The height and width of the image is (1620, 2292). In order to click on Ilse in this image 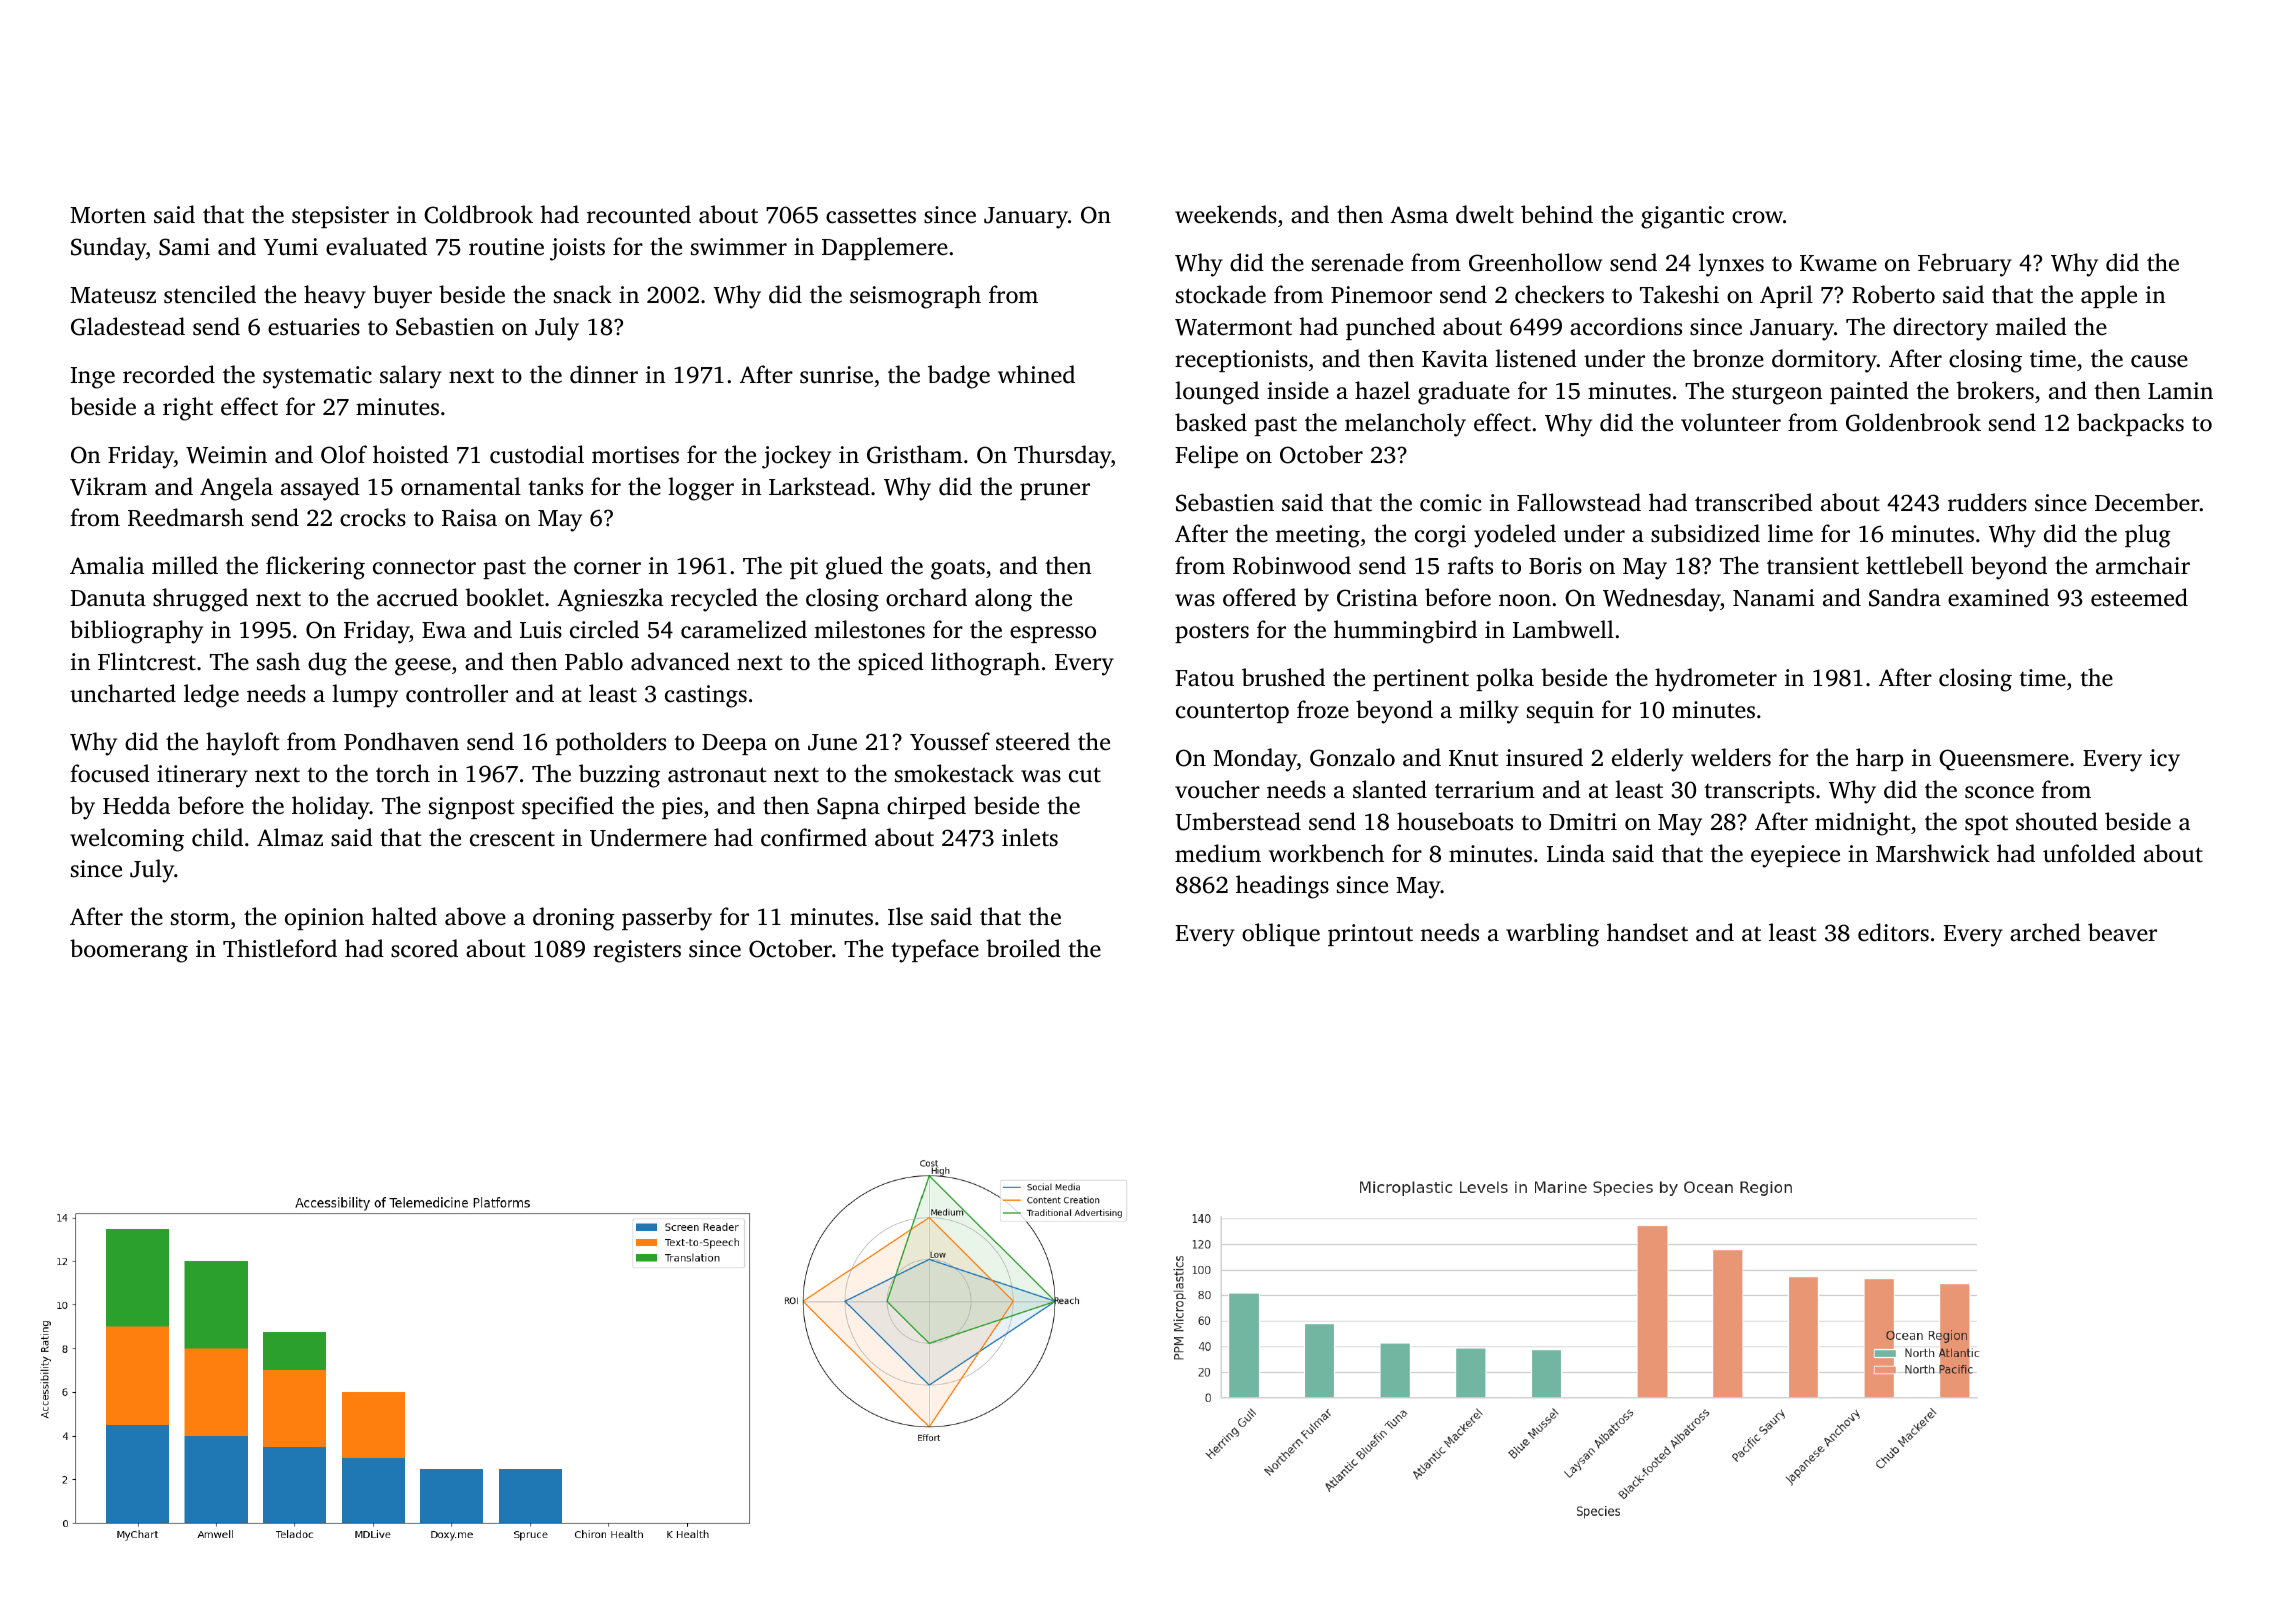, I will do `click(905, 916)`.
